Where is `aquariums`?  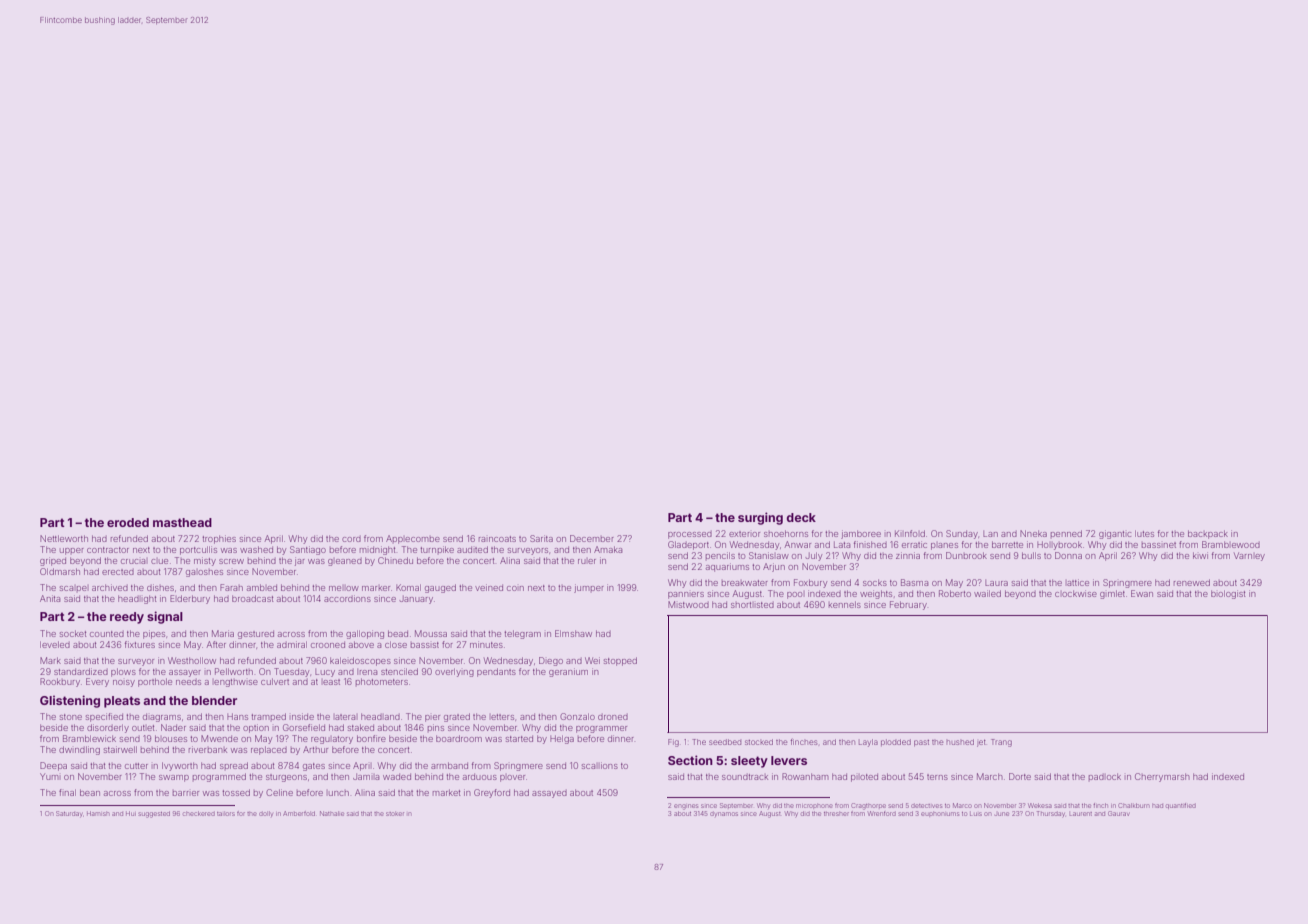
aquariums is located at coordinates (727, 567).
